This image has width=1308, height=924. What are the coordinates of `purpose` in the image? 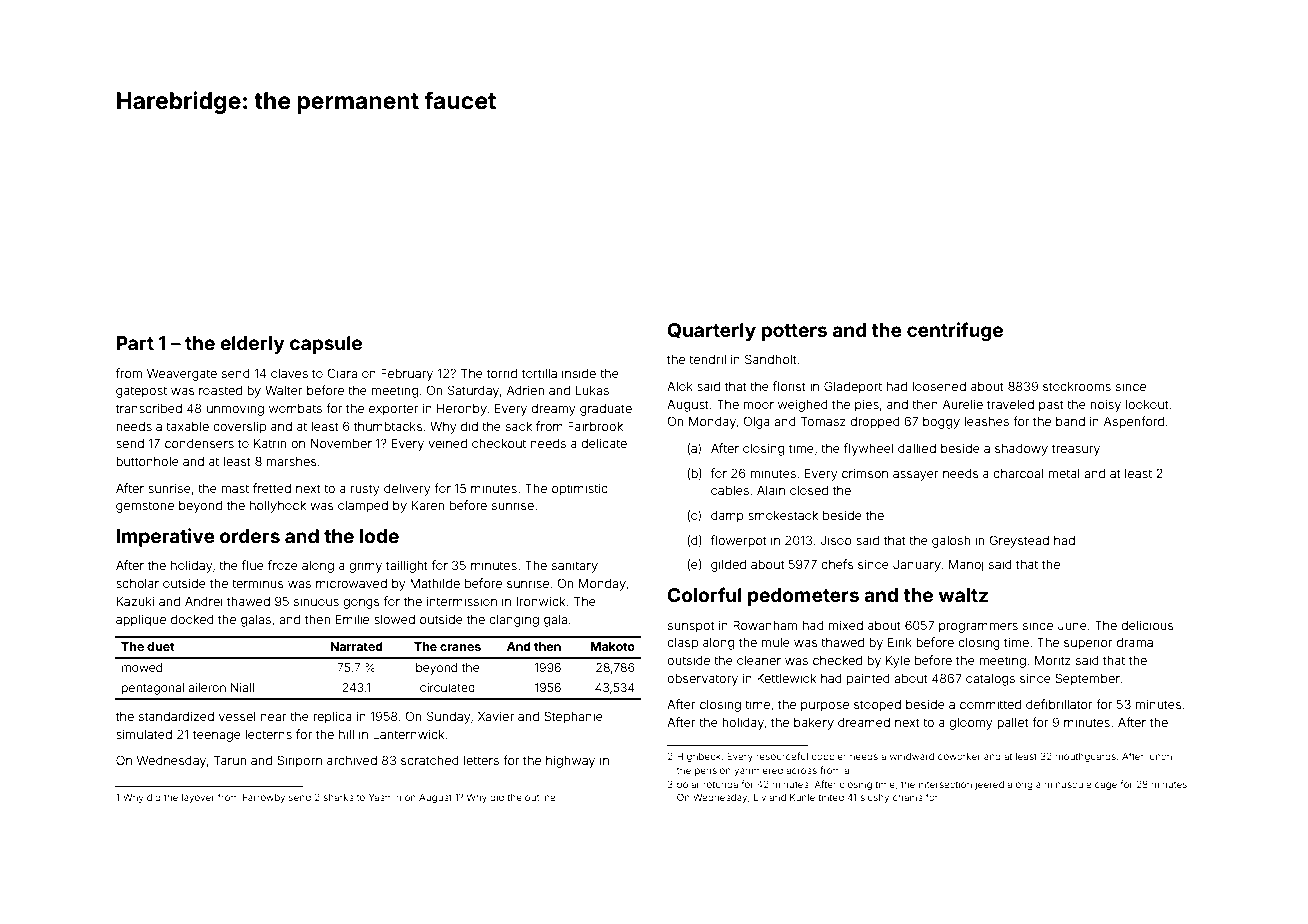 It's located at (825, 707).
